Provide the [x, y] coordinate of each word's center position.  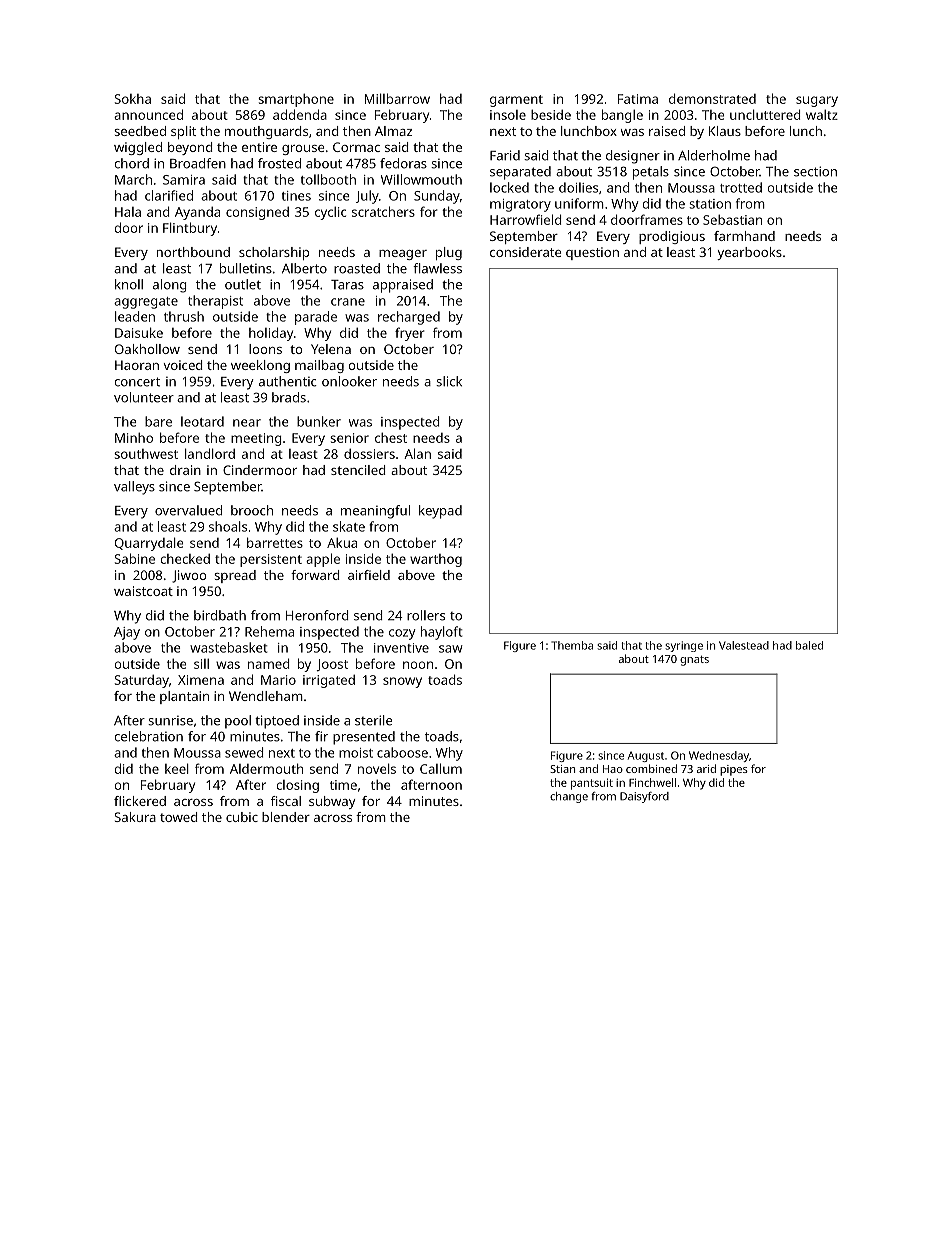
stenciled [358, 470]
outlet [243, 284]
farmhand [744, 236]
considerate [525, 252]
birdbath [220, 615]
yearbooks [749, 253]
